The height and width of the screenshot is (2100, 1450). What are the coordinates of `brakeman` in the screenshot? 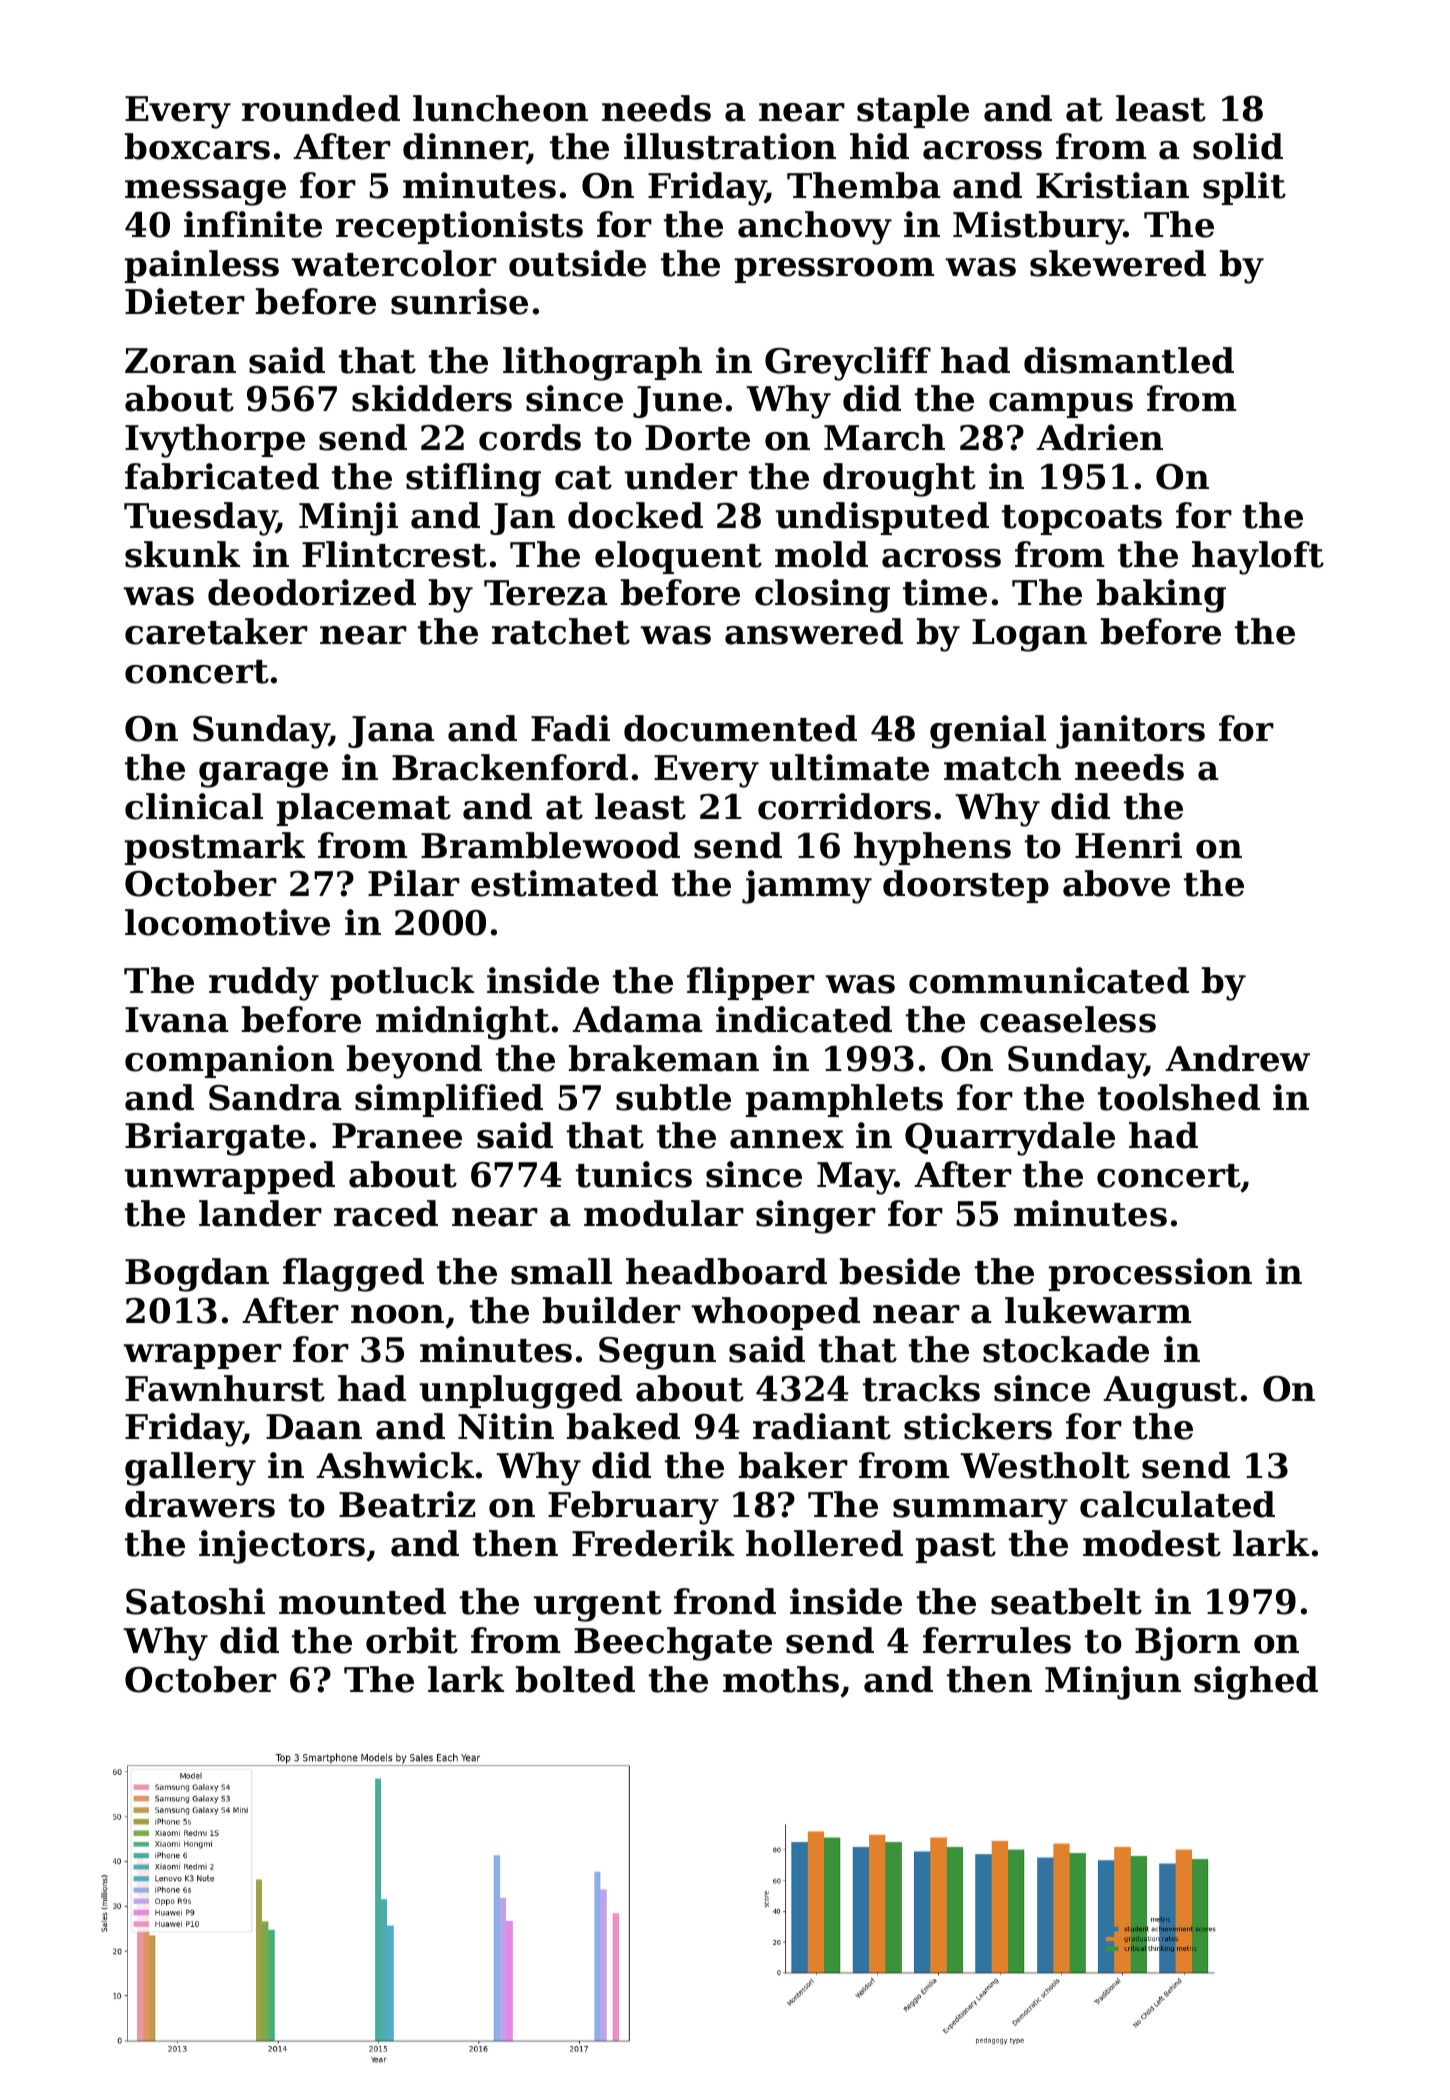 It's located at (664, 1058).
